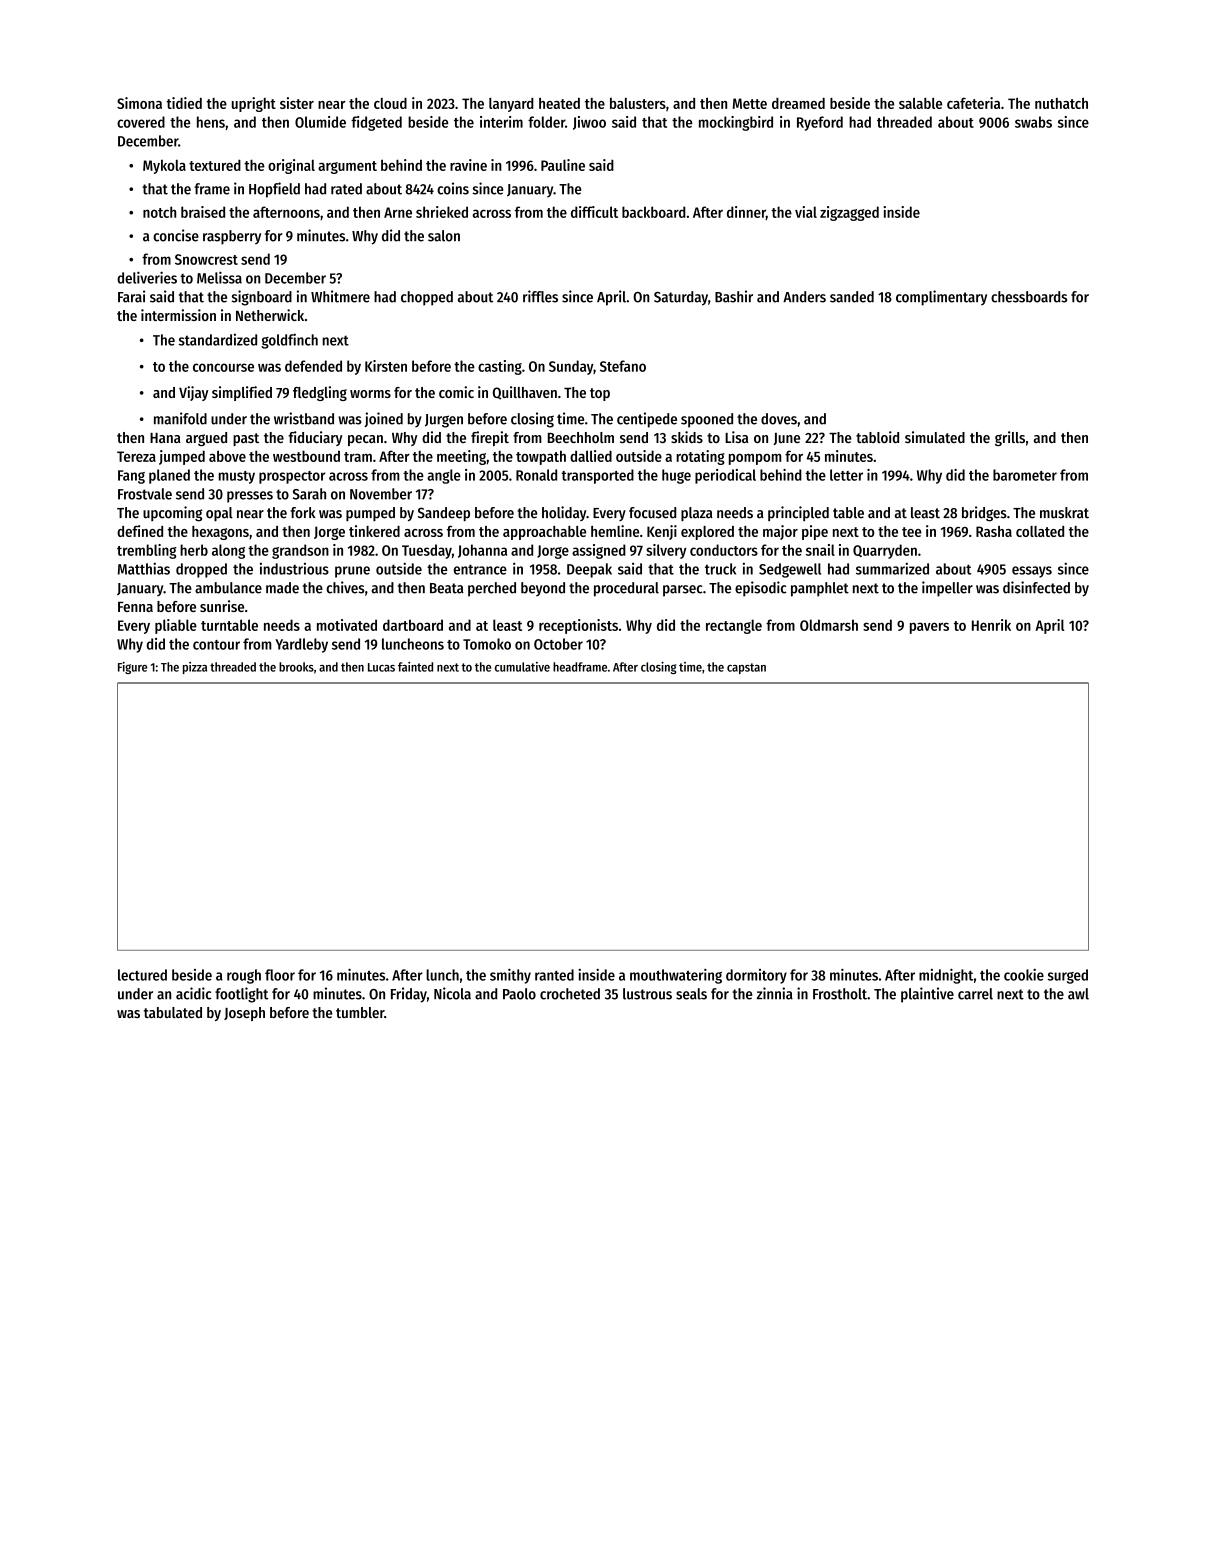  What do you see at coordinates (1033, 122) in the document?
I see `swabs` at bounding box center [1033, 122].
